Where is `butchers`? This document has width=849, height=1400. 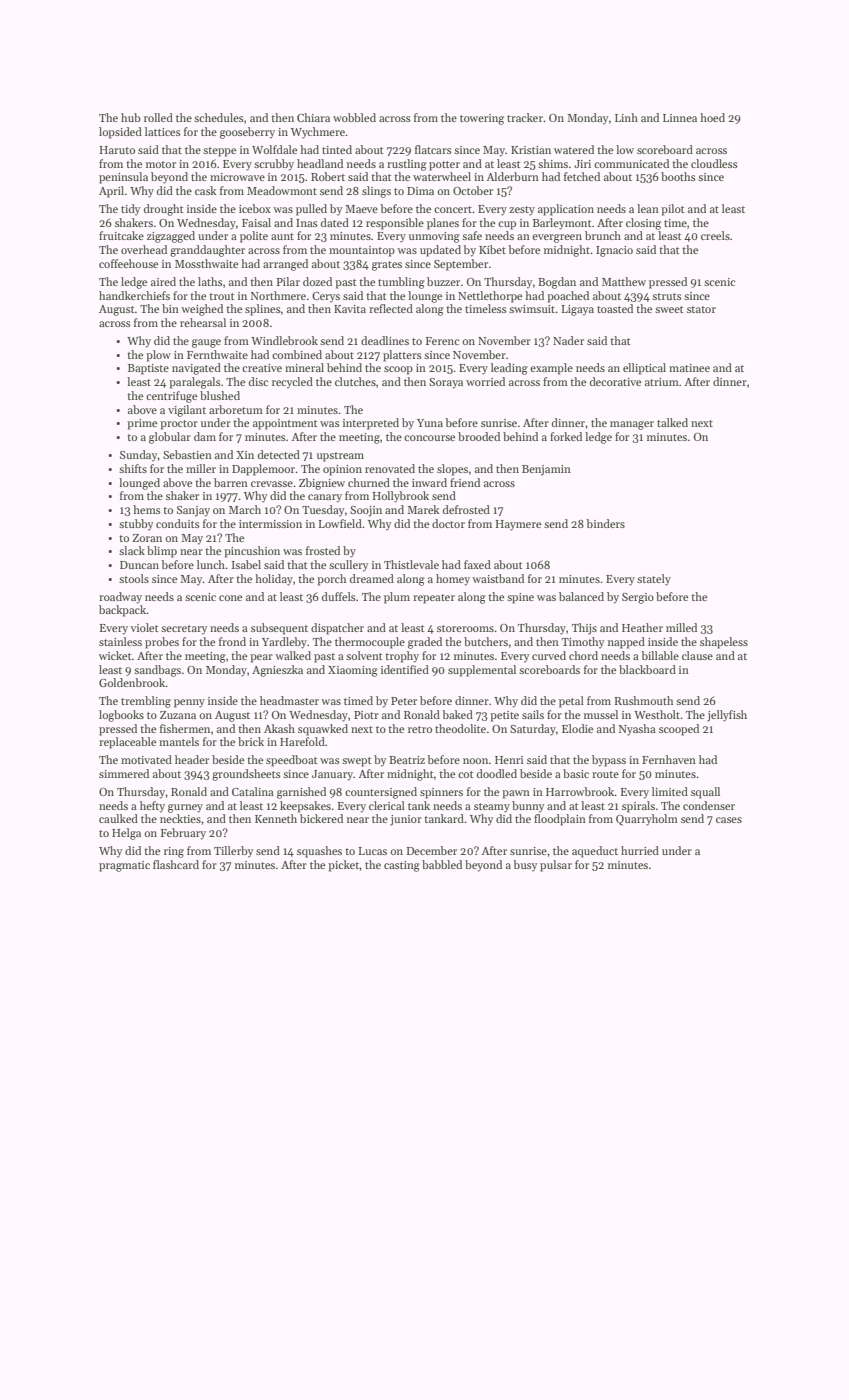 butchers is located at coordinates (486, 641).
